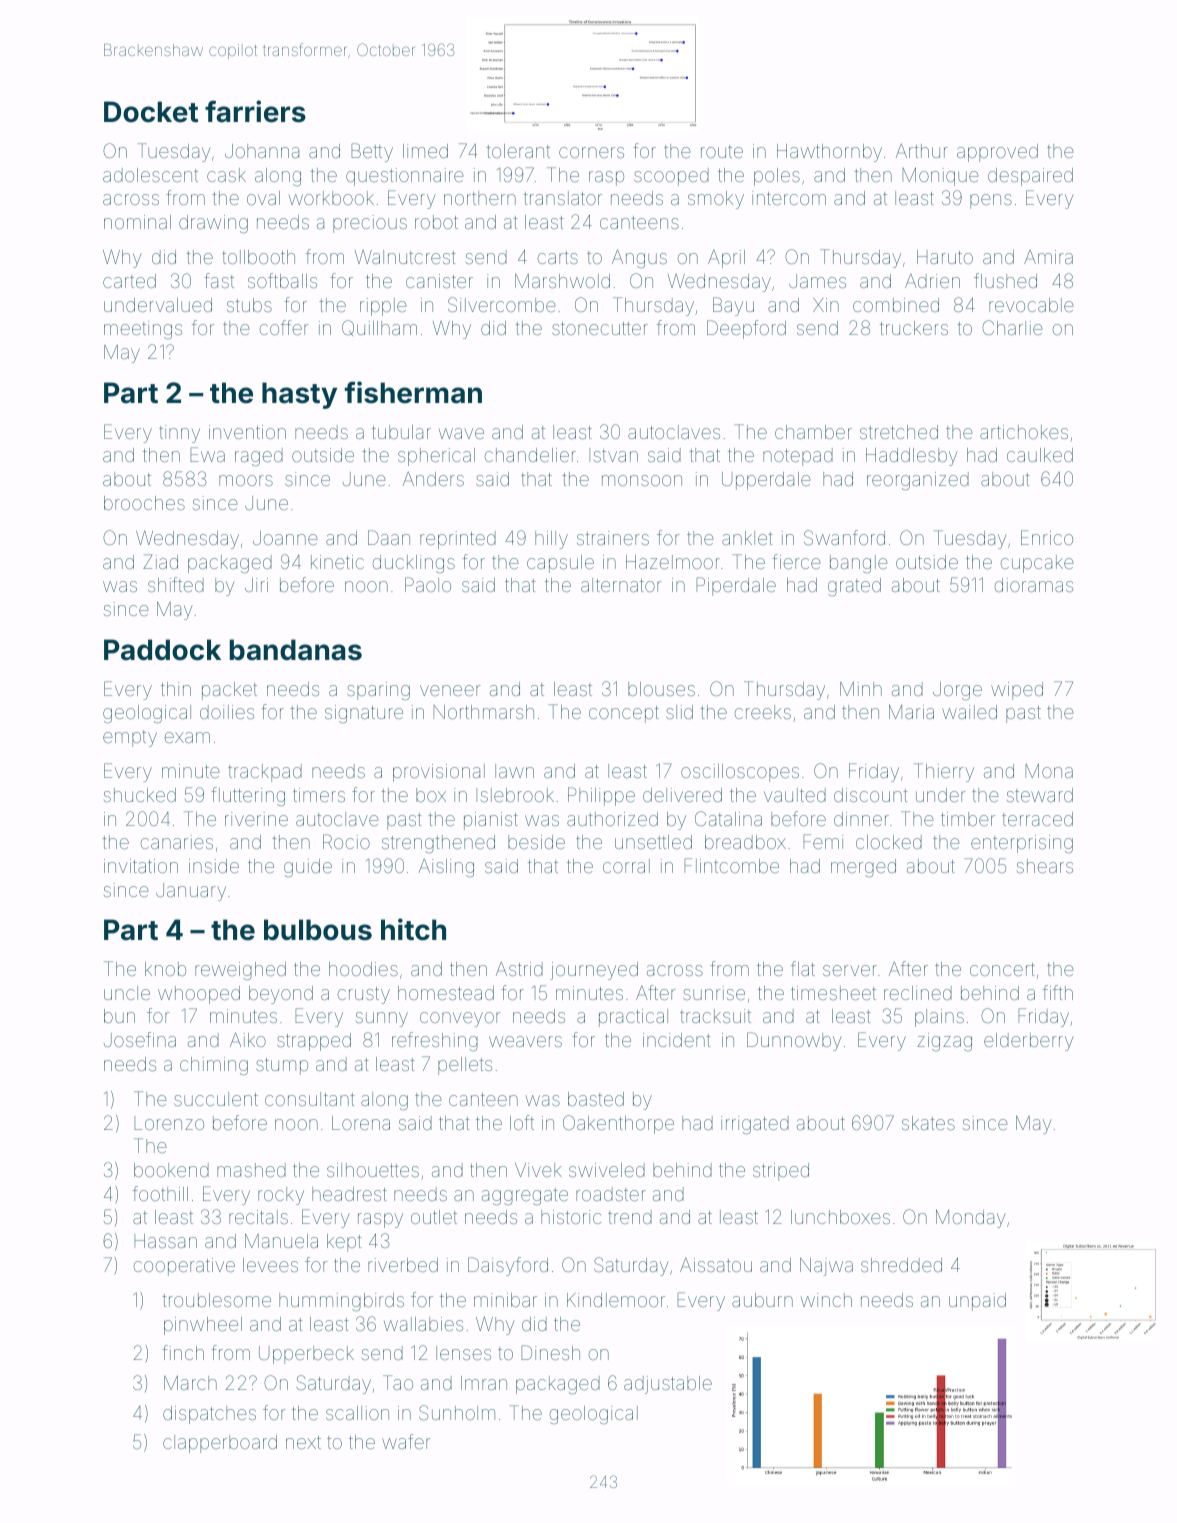 Image resolution: width=1177 pixels, height=1523 pixels. Describe the element at coordinates (295, 650) in the image. I see `bandanas` at that location.
